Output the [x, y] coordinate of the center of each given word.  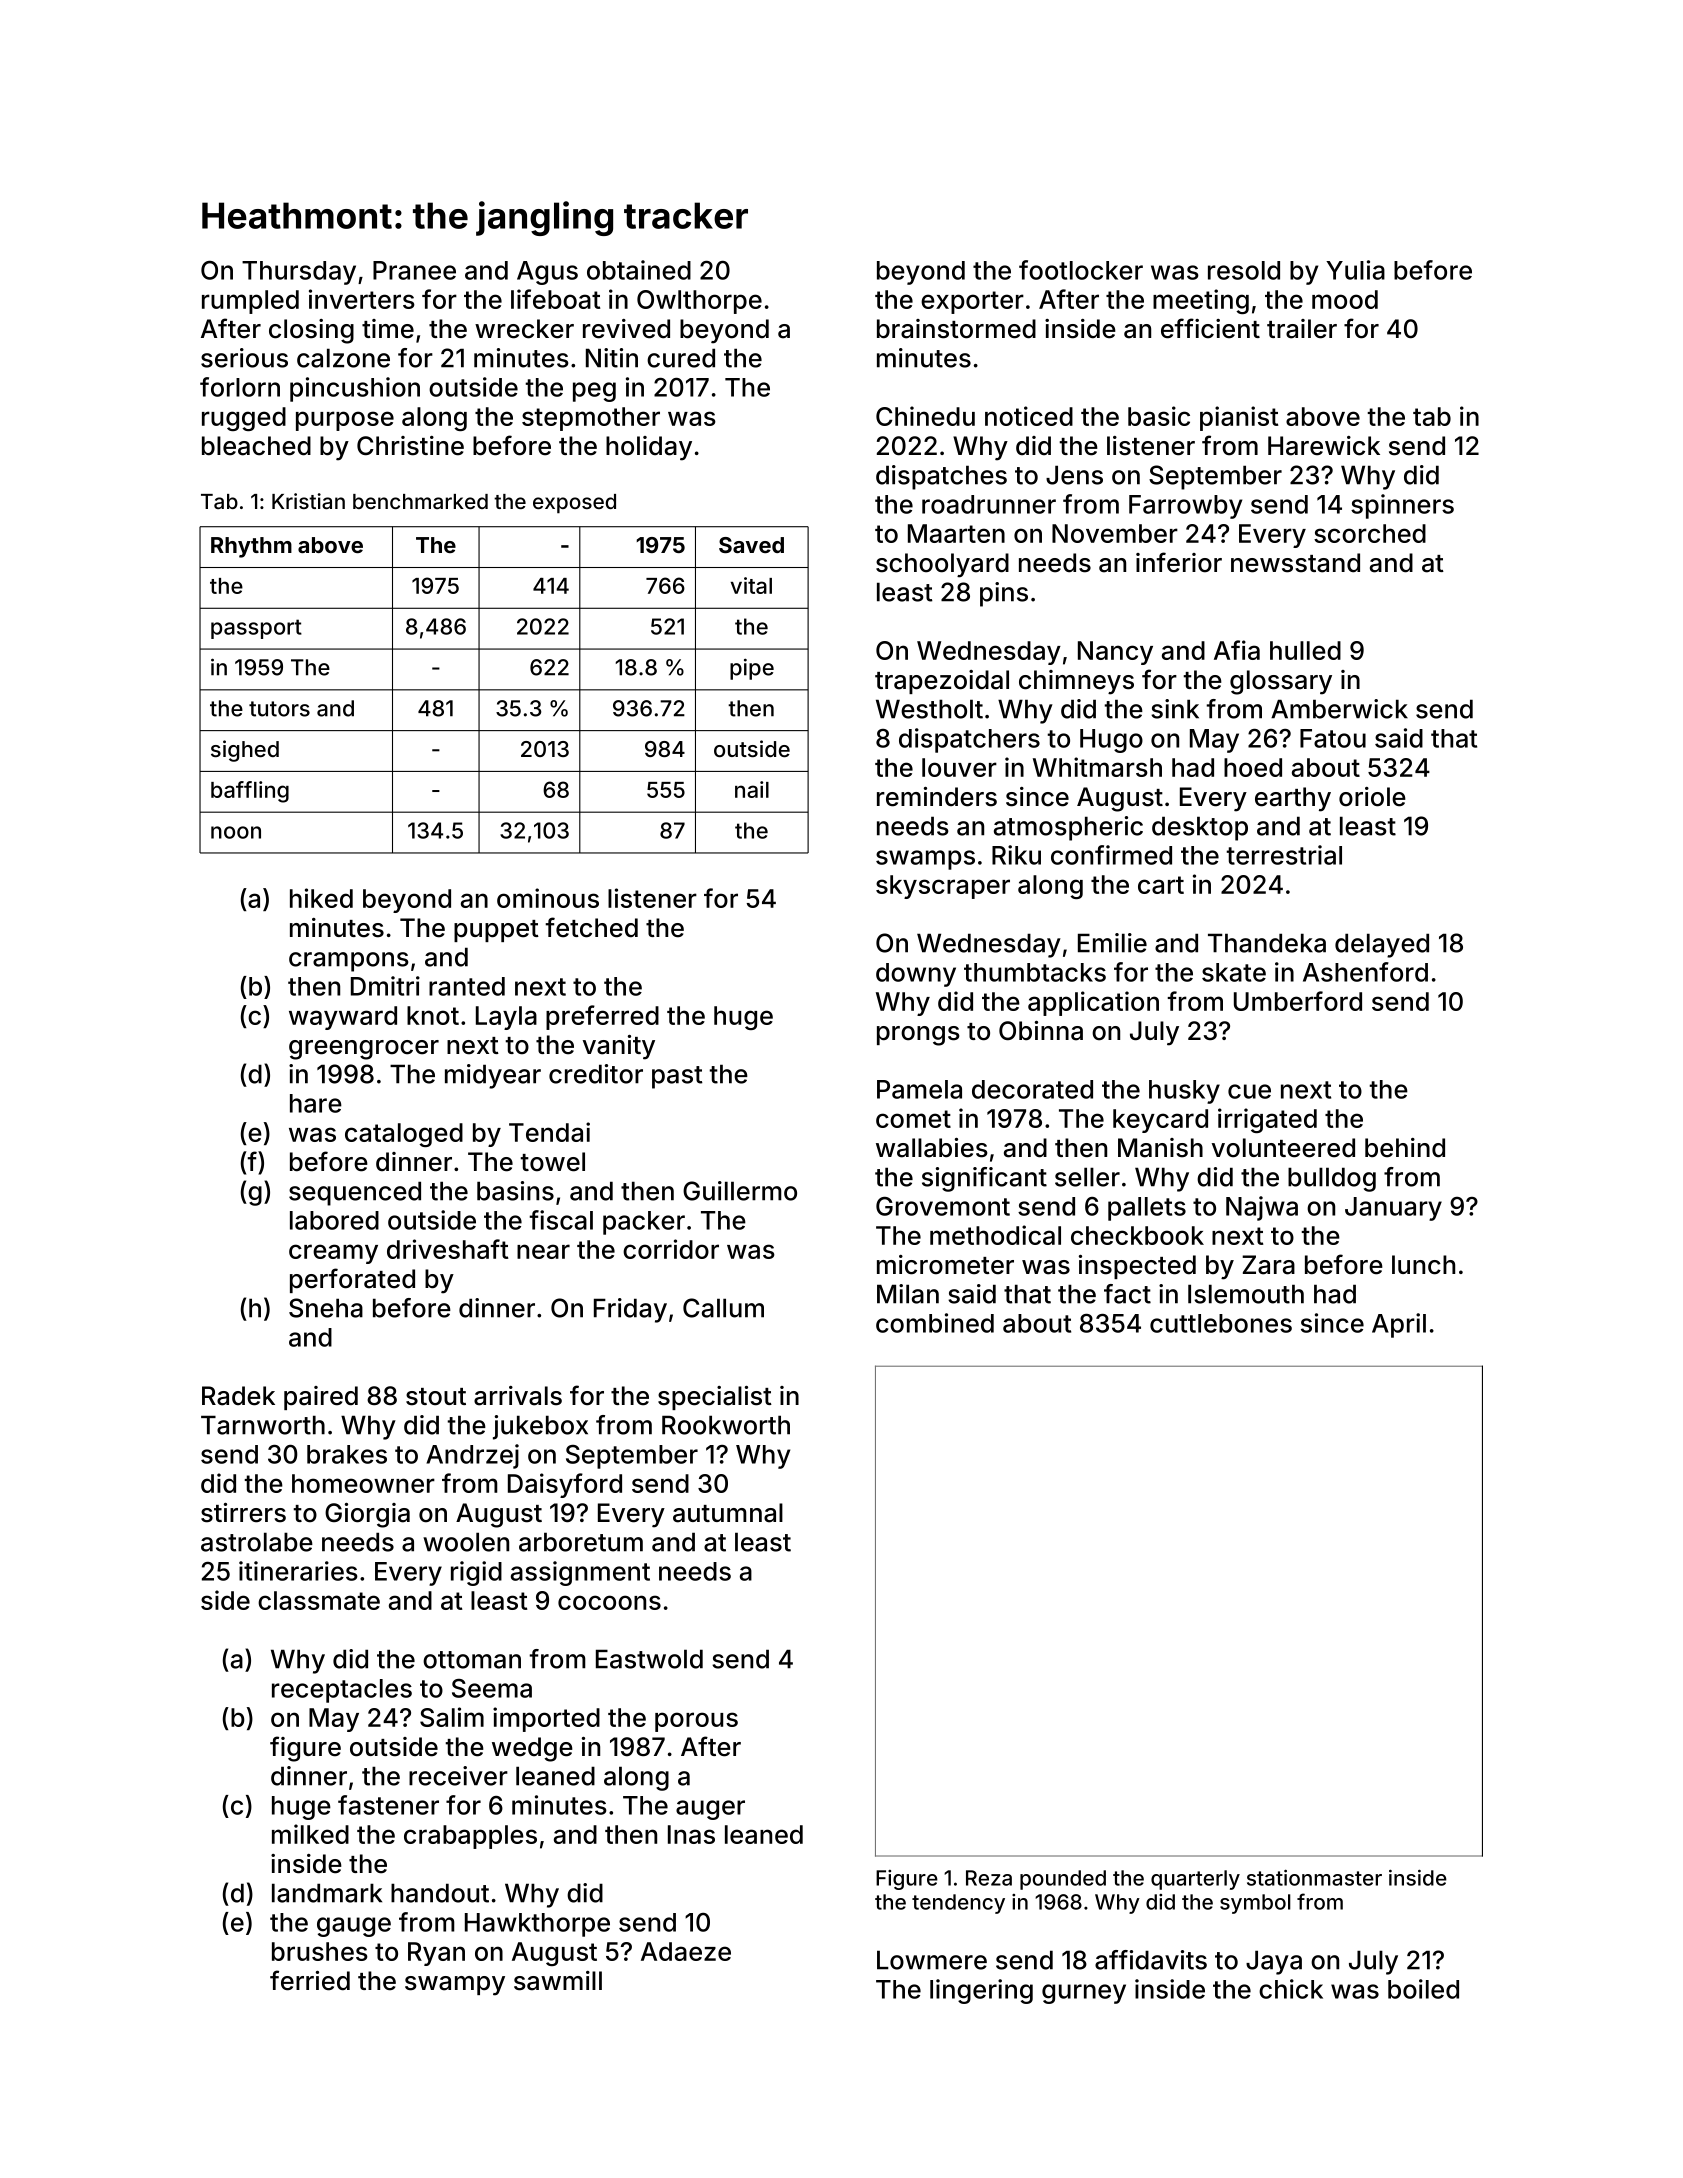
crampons [349, 962]
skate [1234, 972]
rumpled [250, 302]
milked [310, 1834]
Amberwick [1339, 709]
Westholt [929, 709]
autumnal [728, 1513]
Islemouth [1246, 1294]
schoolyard [942, 565]
